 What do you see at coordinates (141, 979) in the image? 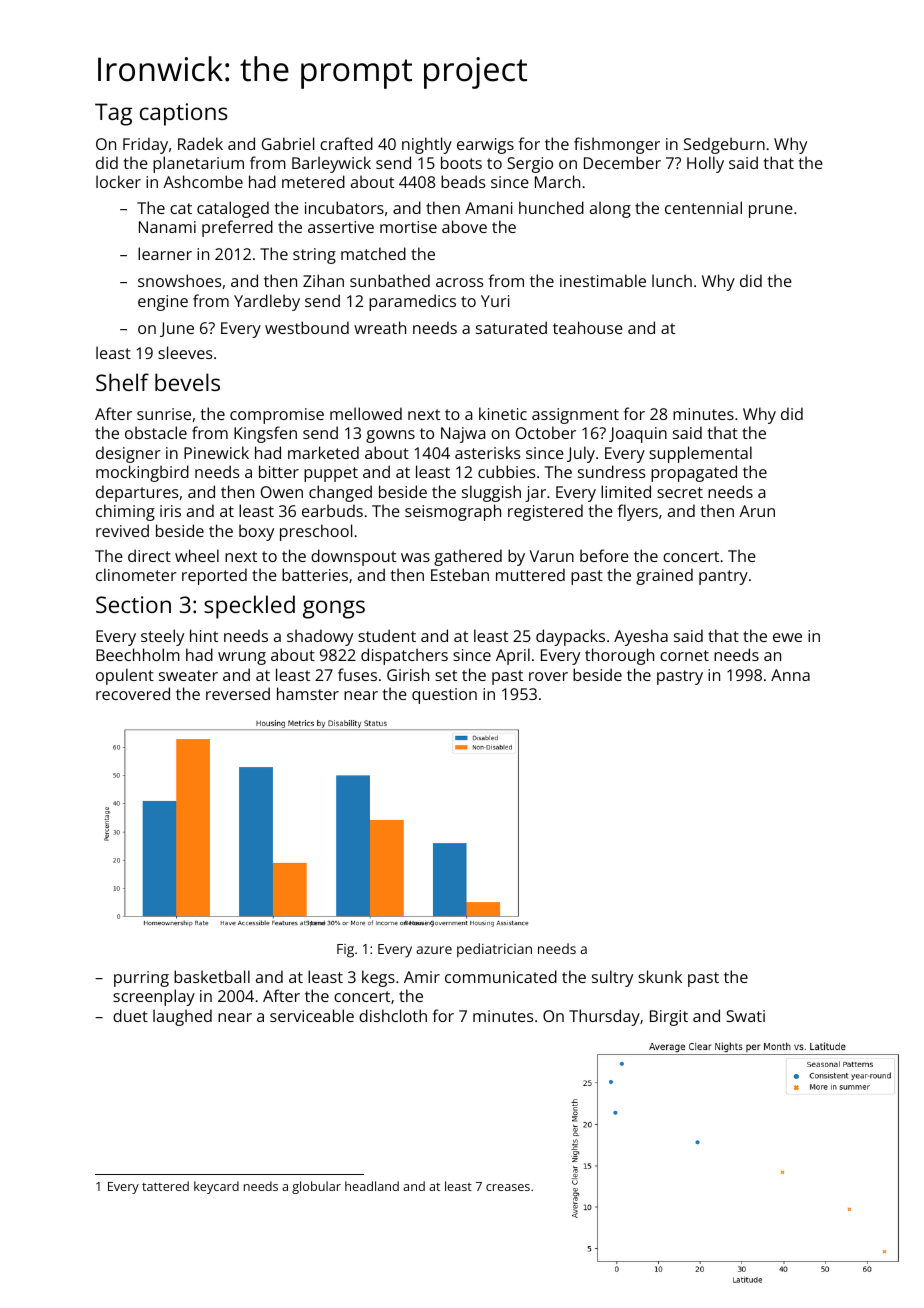
I see `purring` at bounding box center [141, 979].
